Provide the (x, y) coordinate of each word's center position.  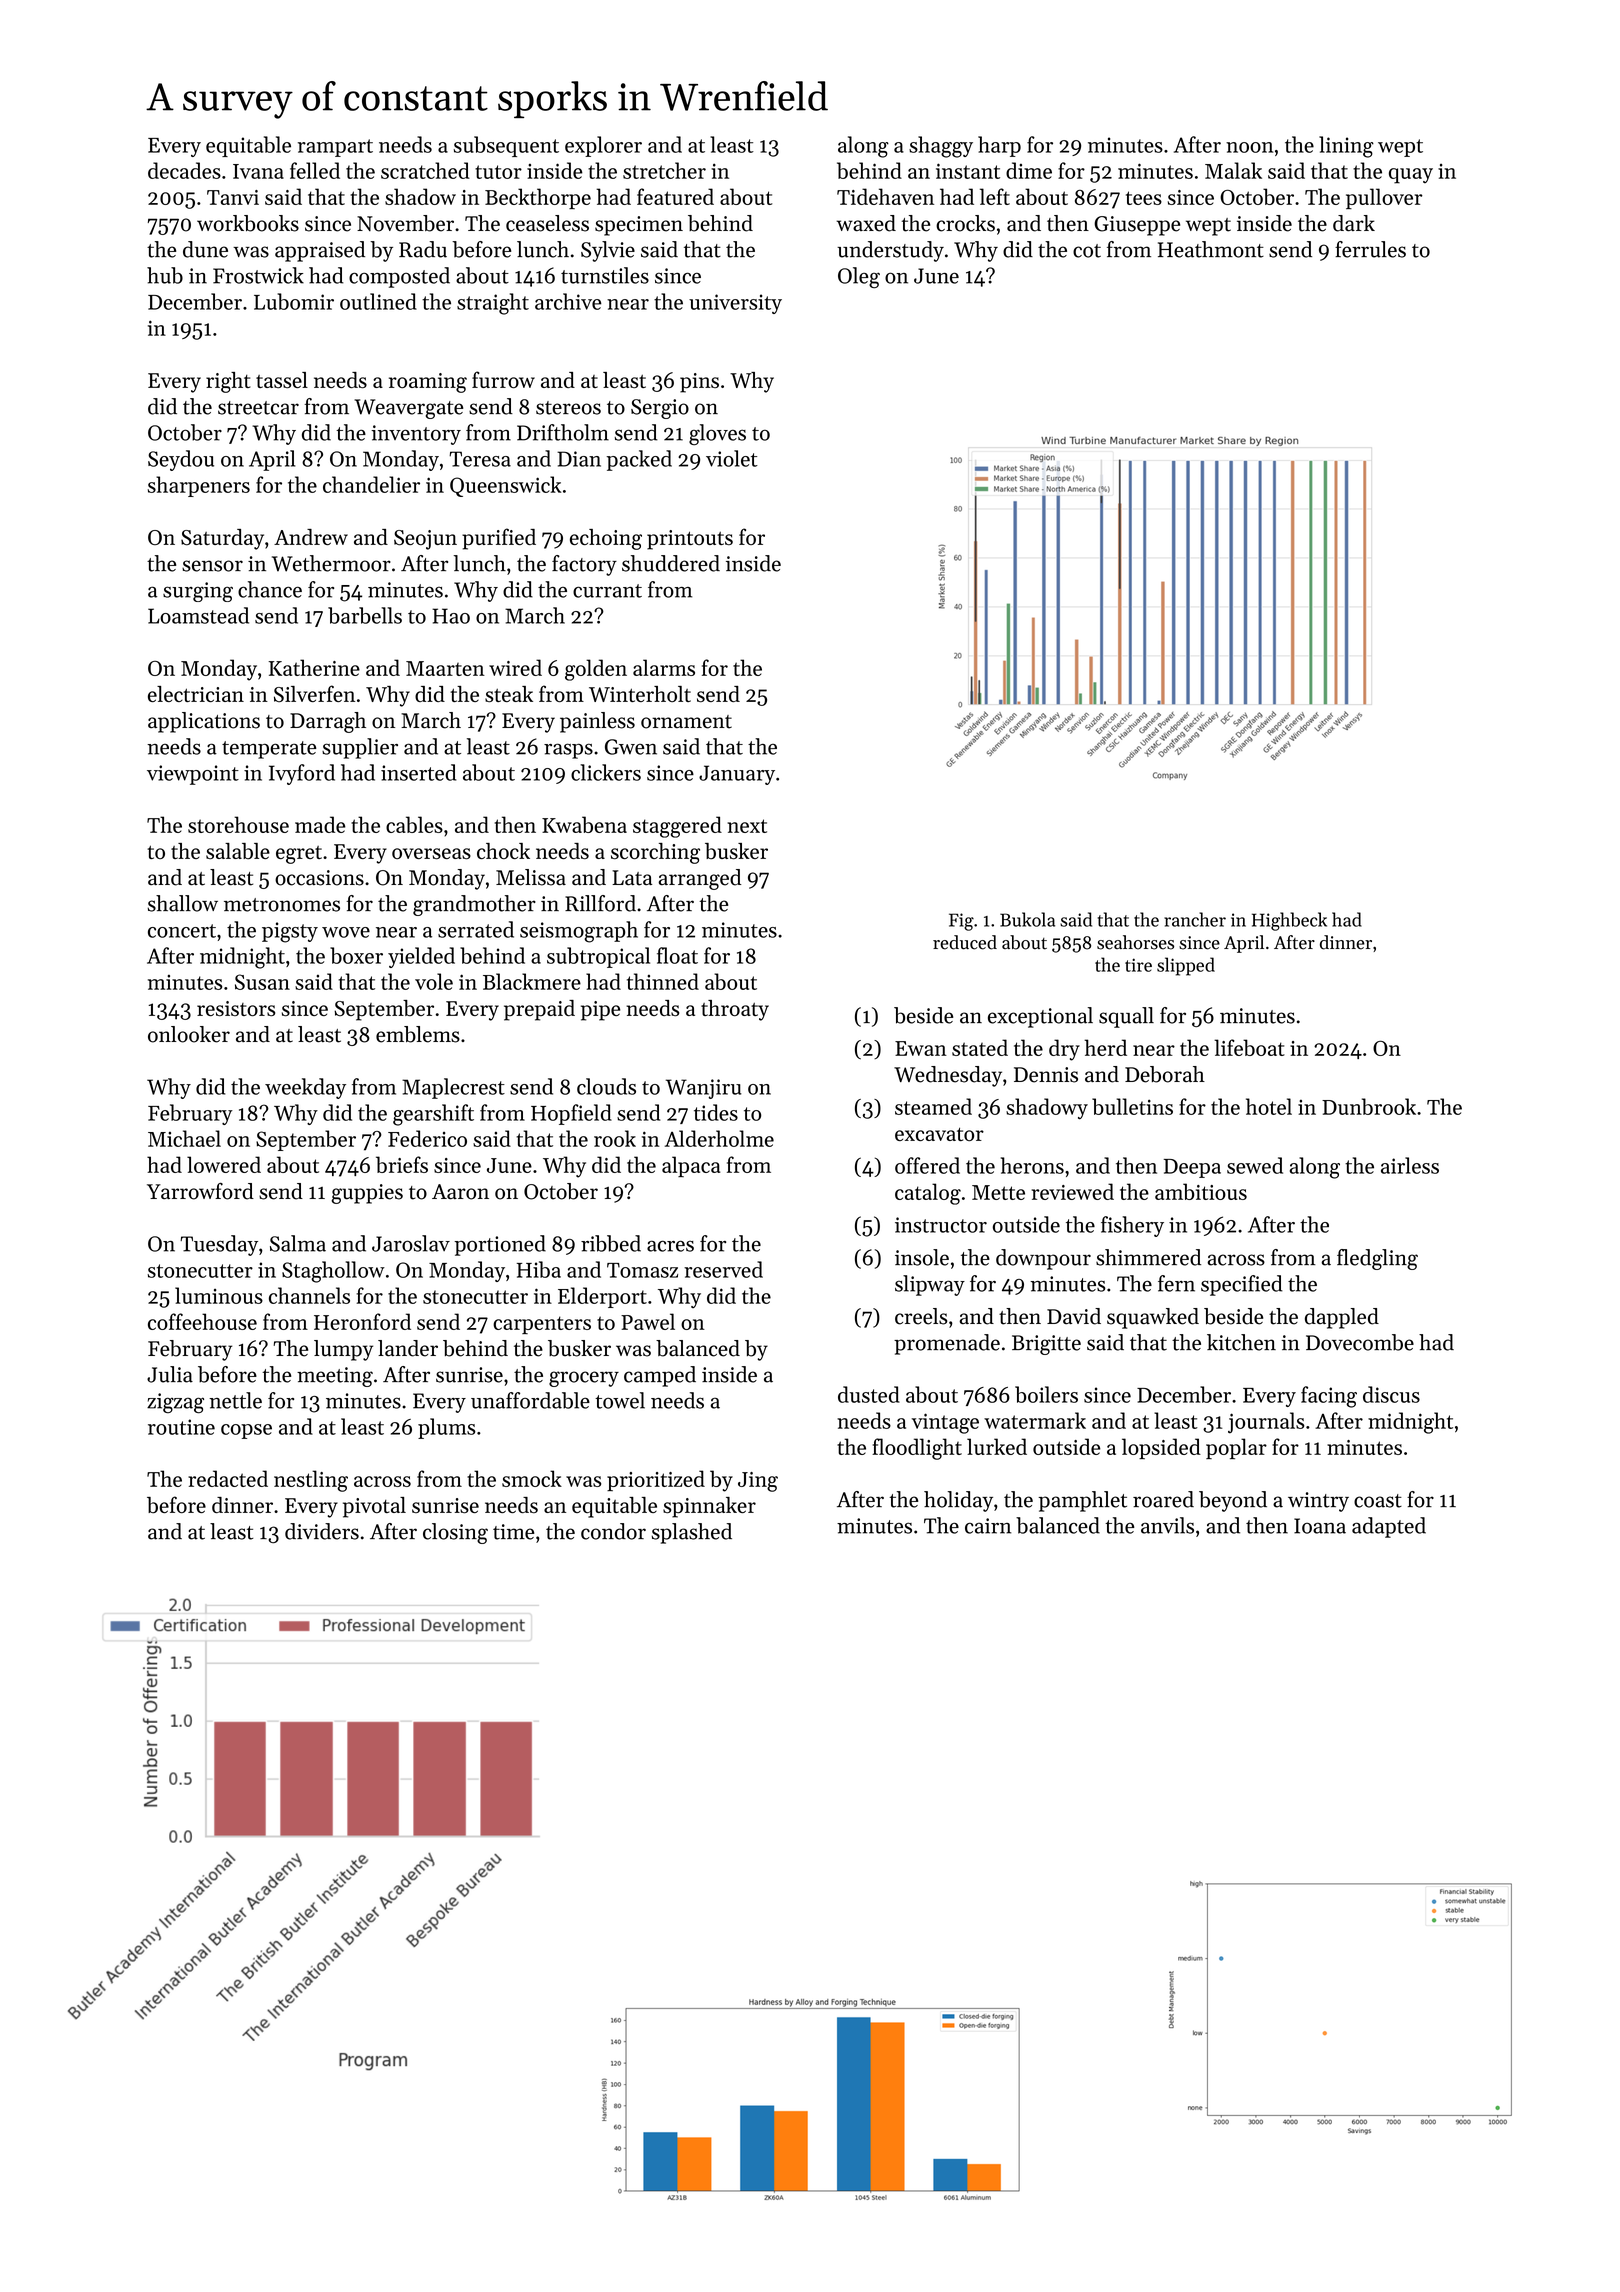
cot (1087, 251)
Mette (998, 1192)
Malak (1233, 170)
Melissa (531, 877)
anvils (1167, 1525)
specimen (639, 226)
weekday (305, 1088)
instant (968, 171)
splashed (692, 1533)
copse (246, 1431)
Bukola (1027, 919)
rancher (1195, 919)
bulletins (1132, 1106)
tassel (282, 380)
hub (165, 275)
